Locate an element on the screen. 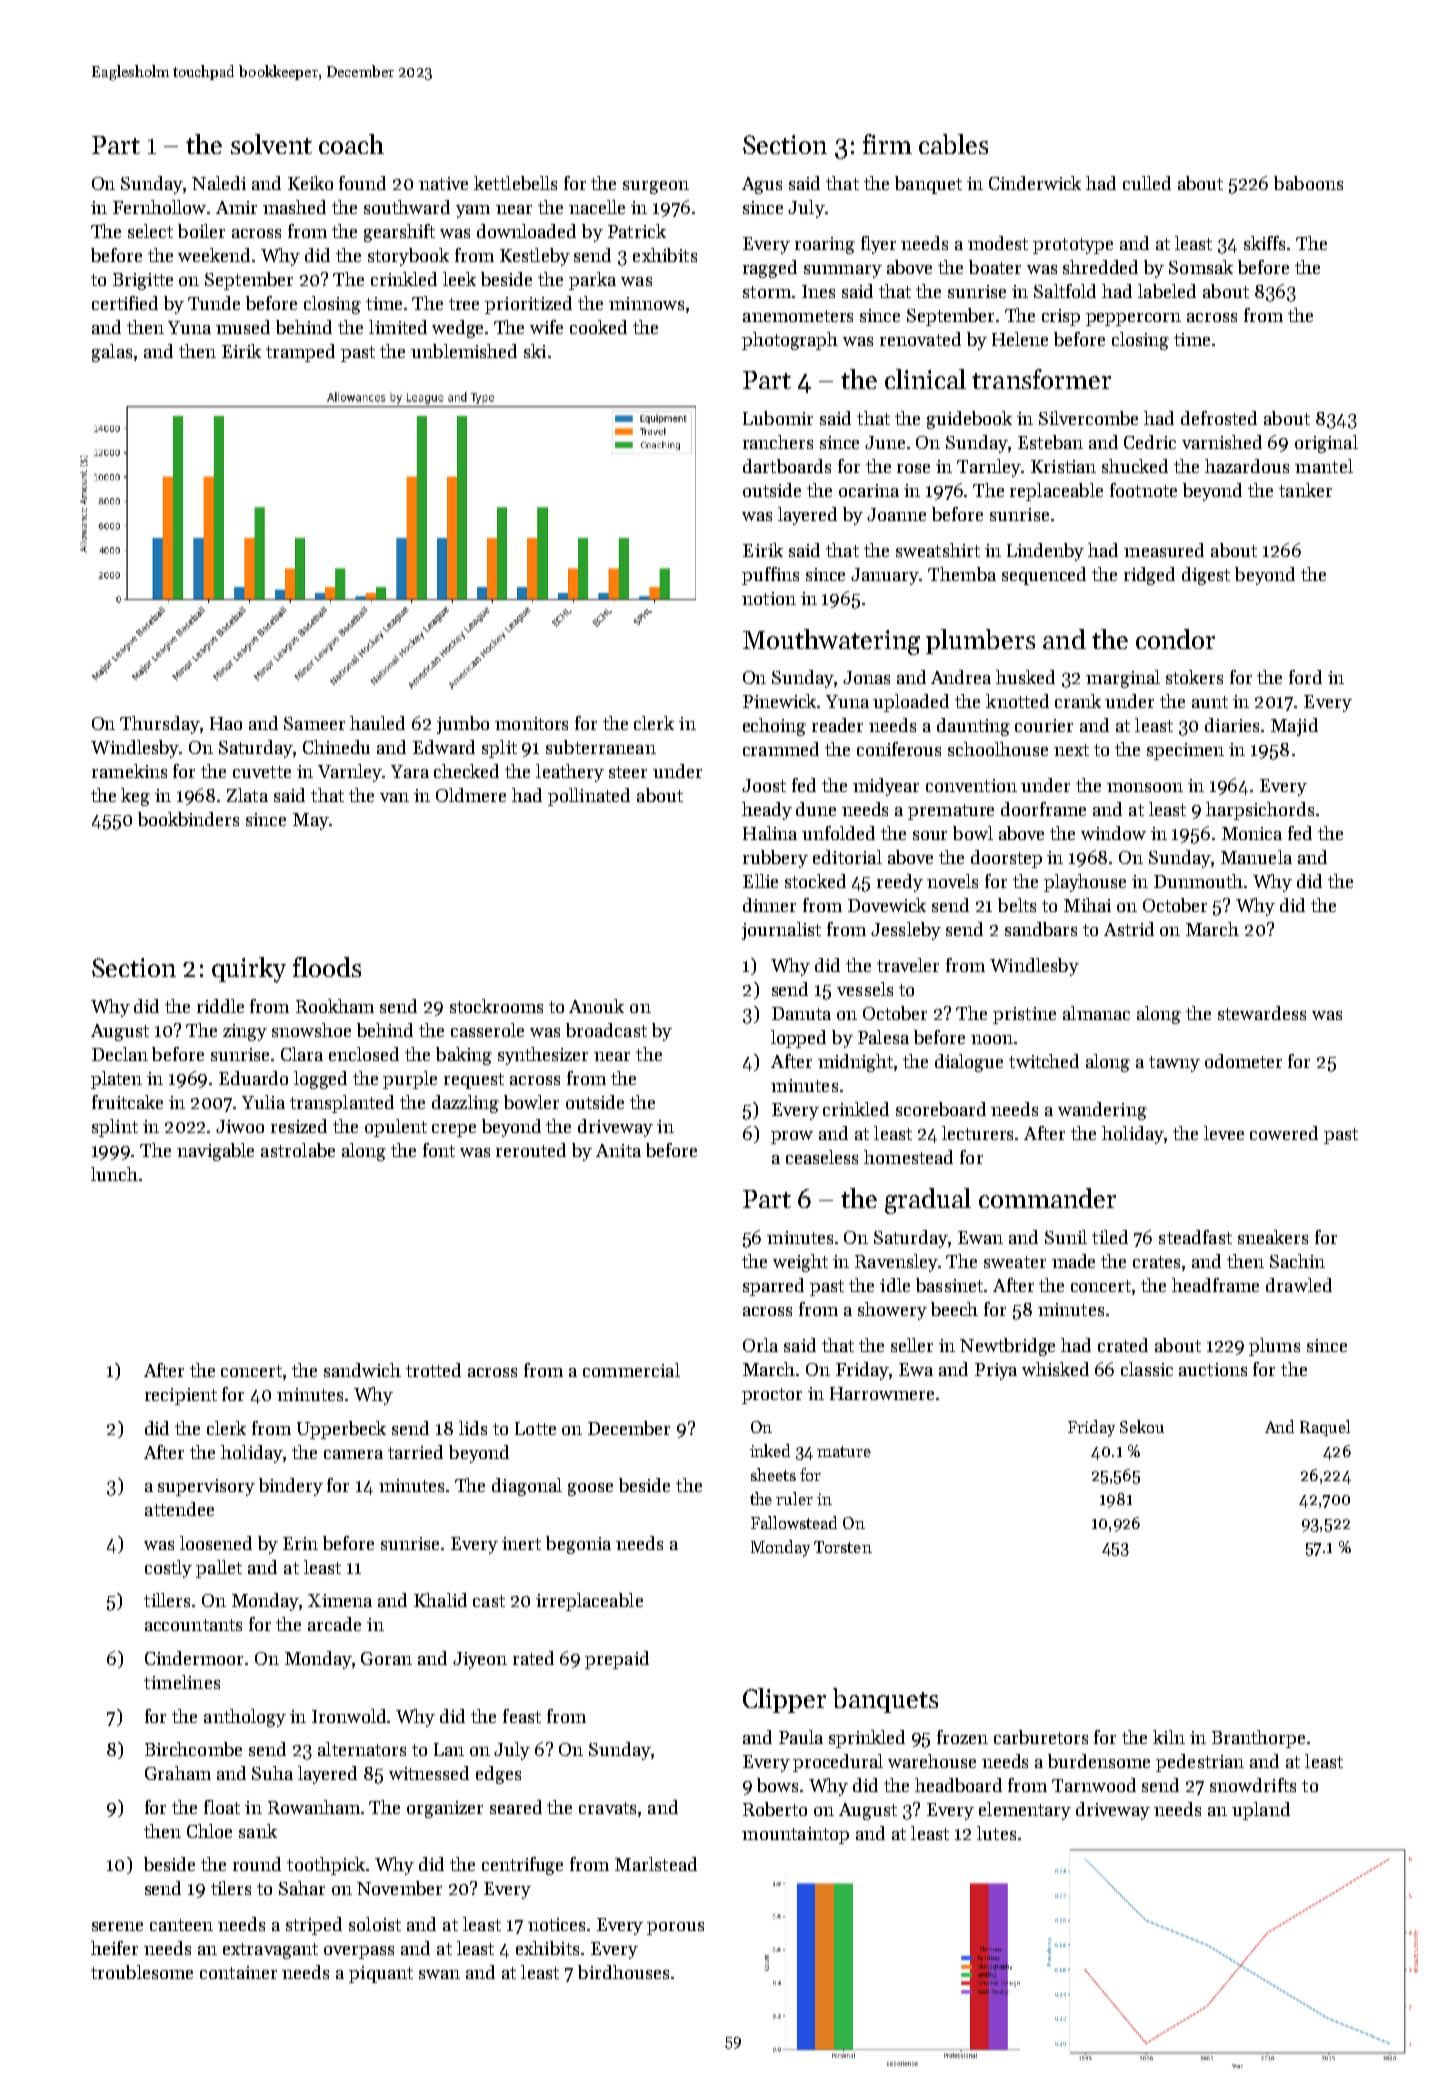 The height and width of the screenshot is (2100, 1450). Palesa is located at coordinates (883, 1037).
